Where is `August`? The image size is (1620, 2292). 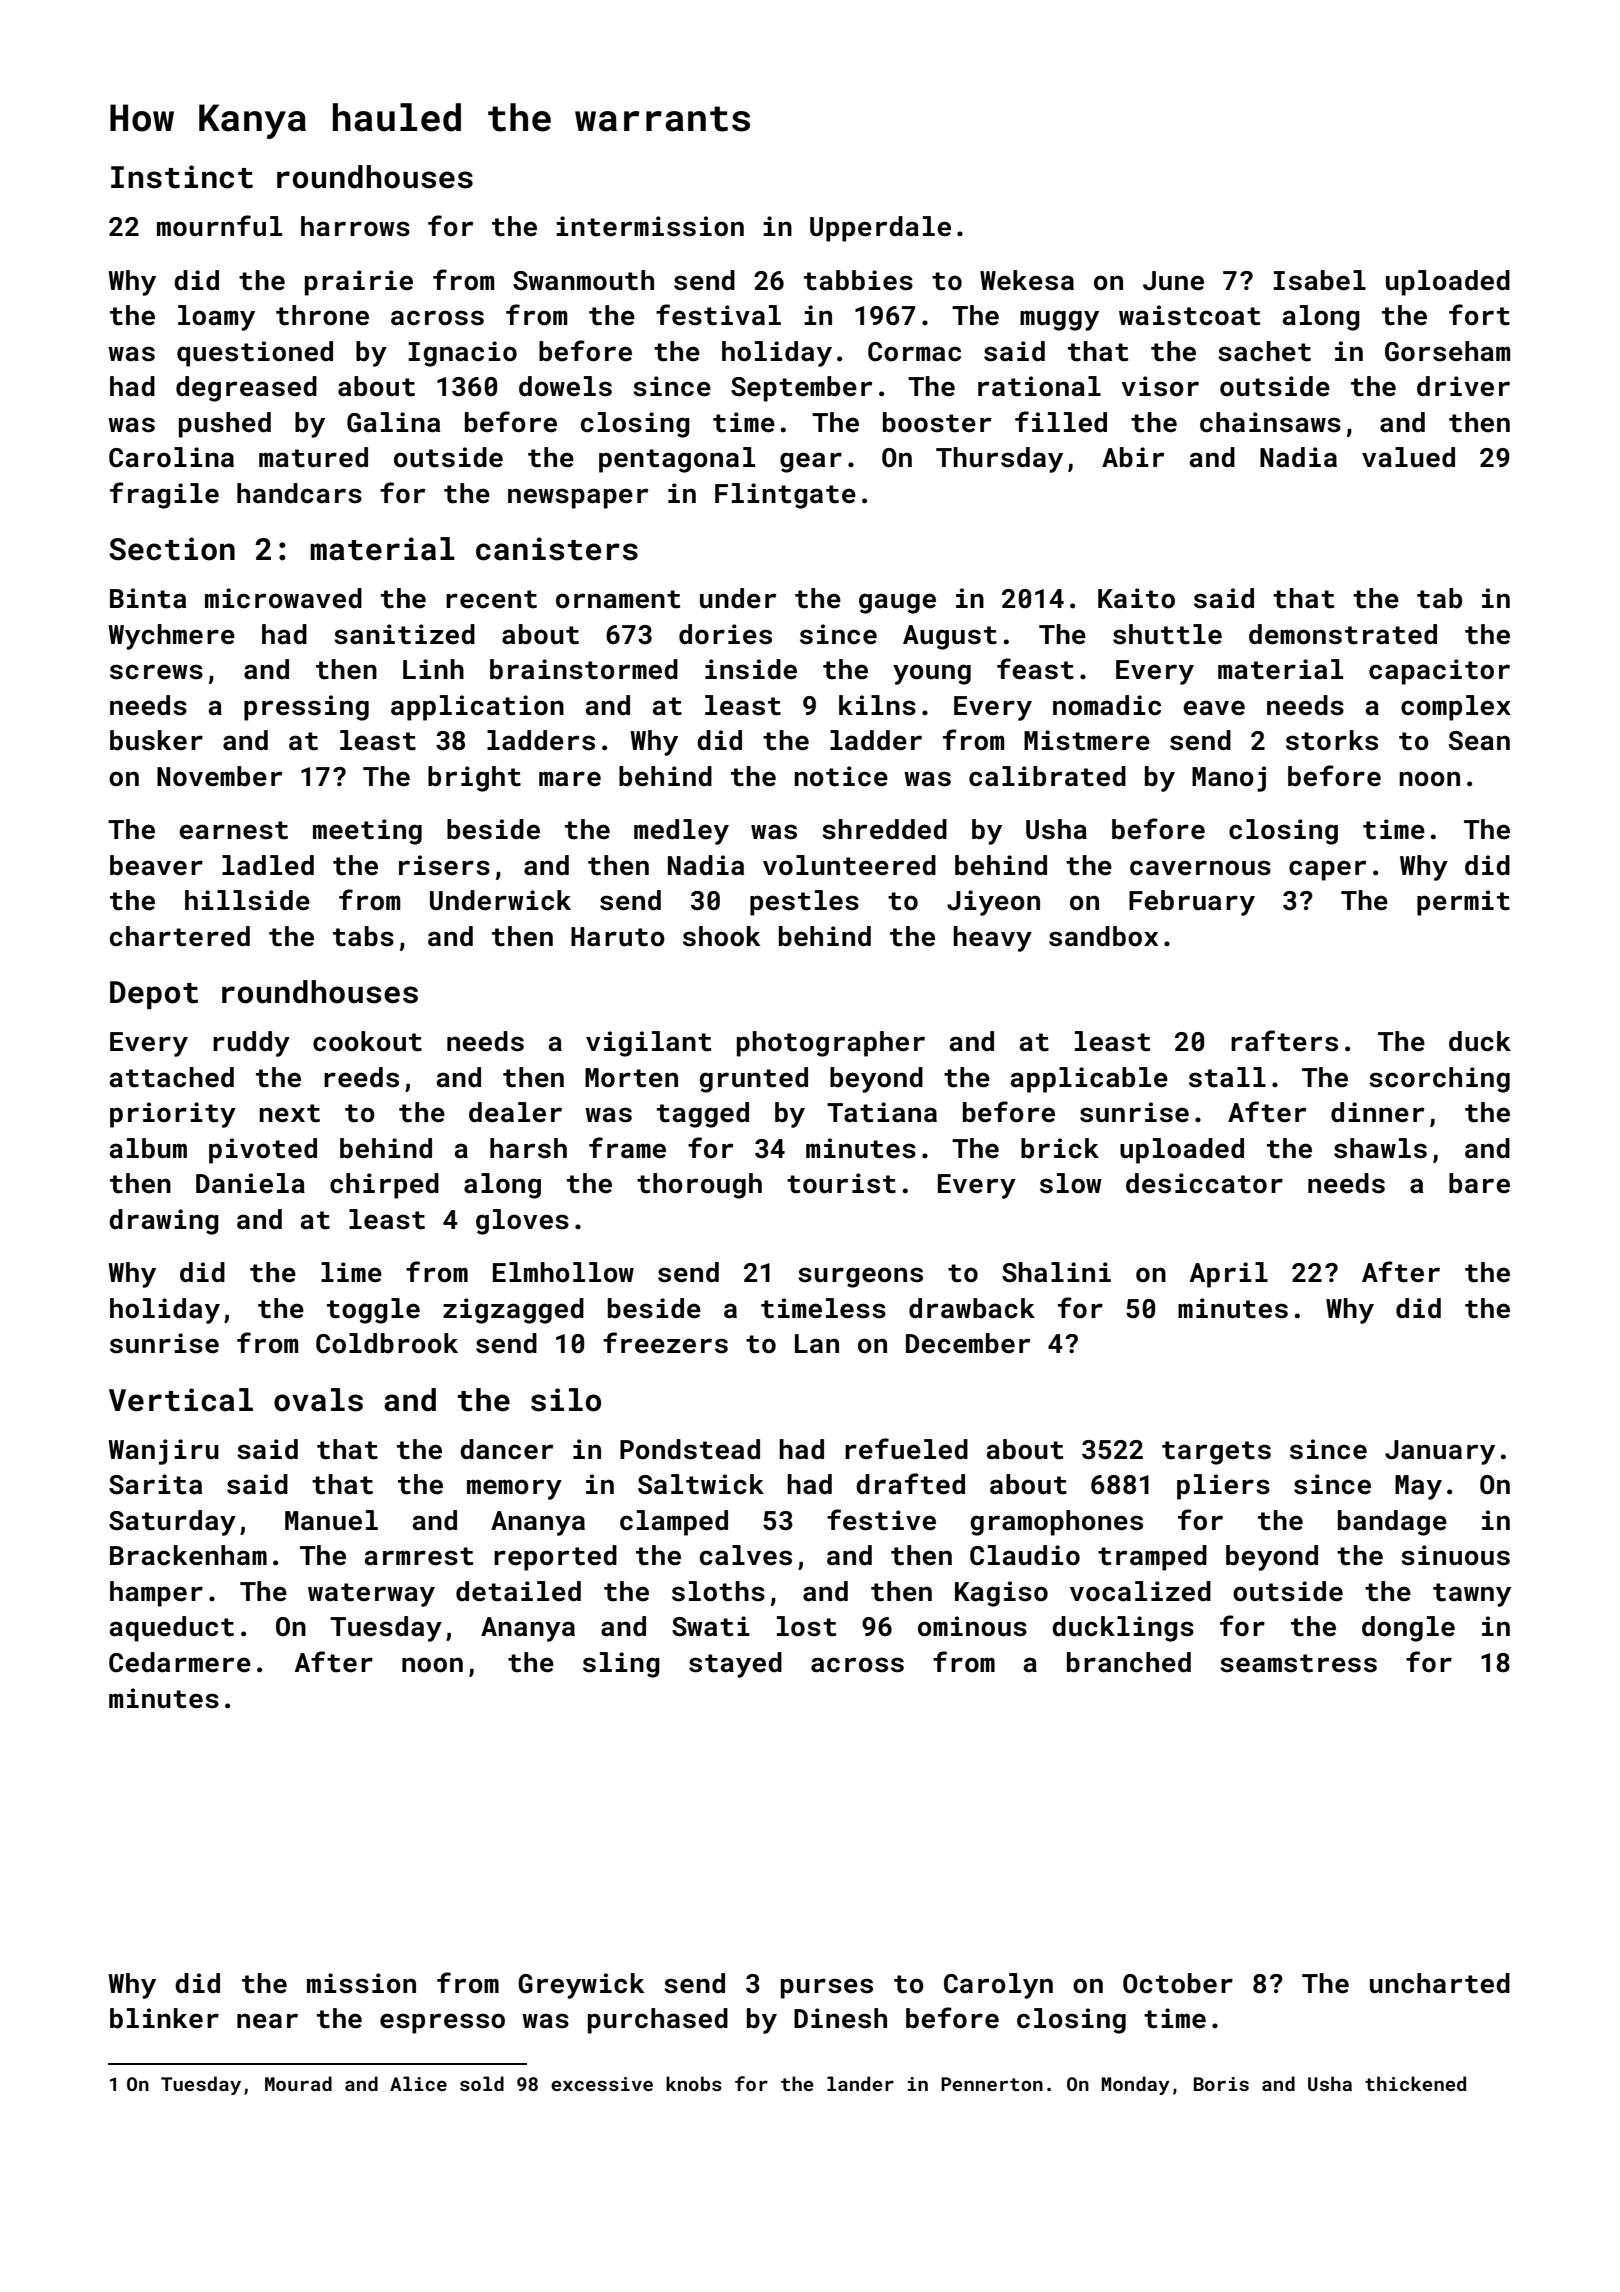
August is located at coordinates (950, 637).
